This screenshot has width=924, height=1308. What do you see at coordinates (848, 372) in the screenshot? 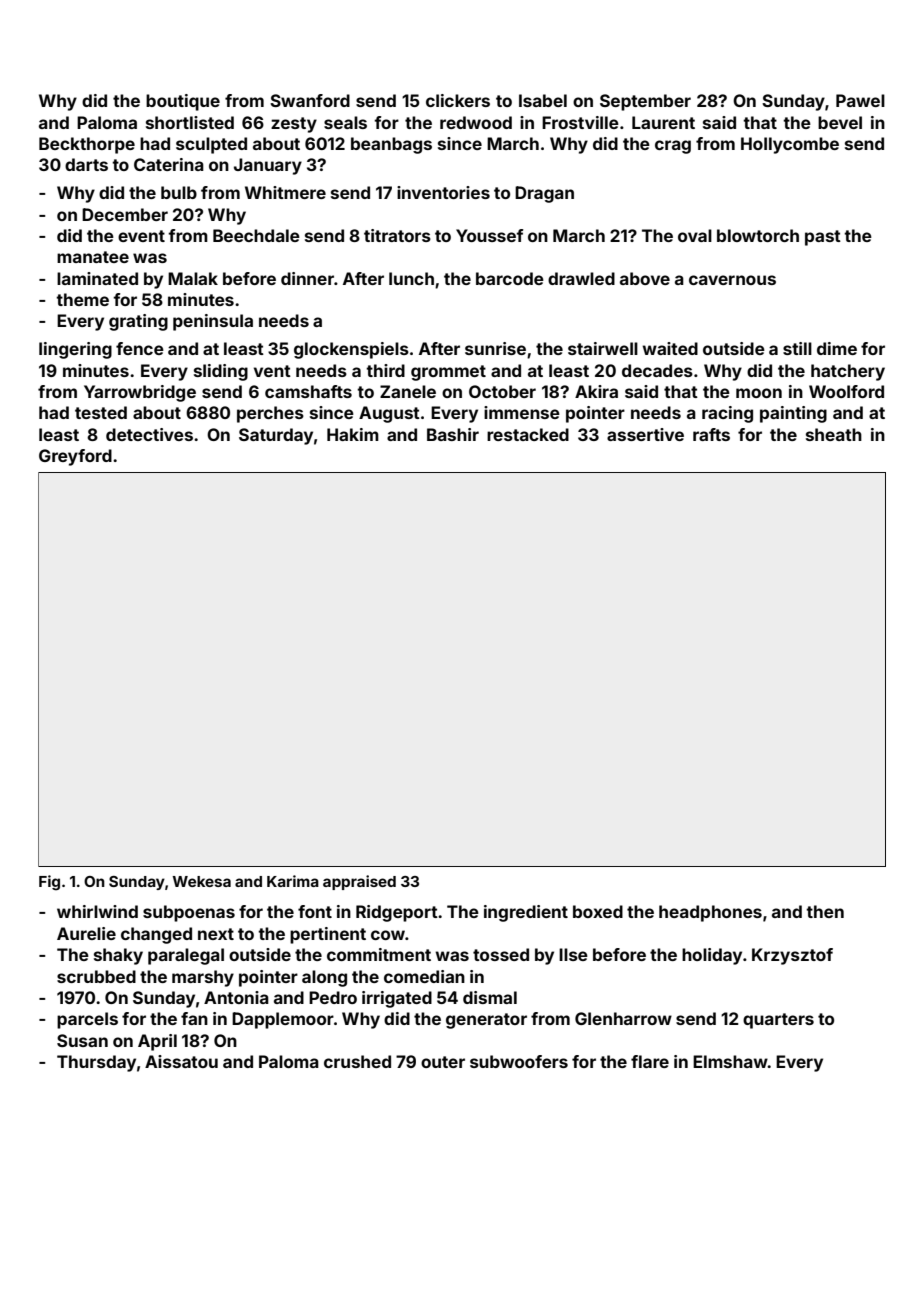
I see `hatchery` at bounding box center [848, 372].
